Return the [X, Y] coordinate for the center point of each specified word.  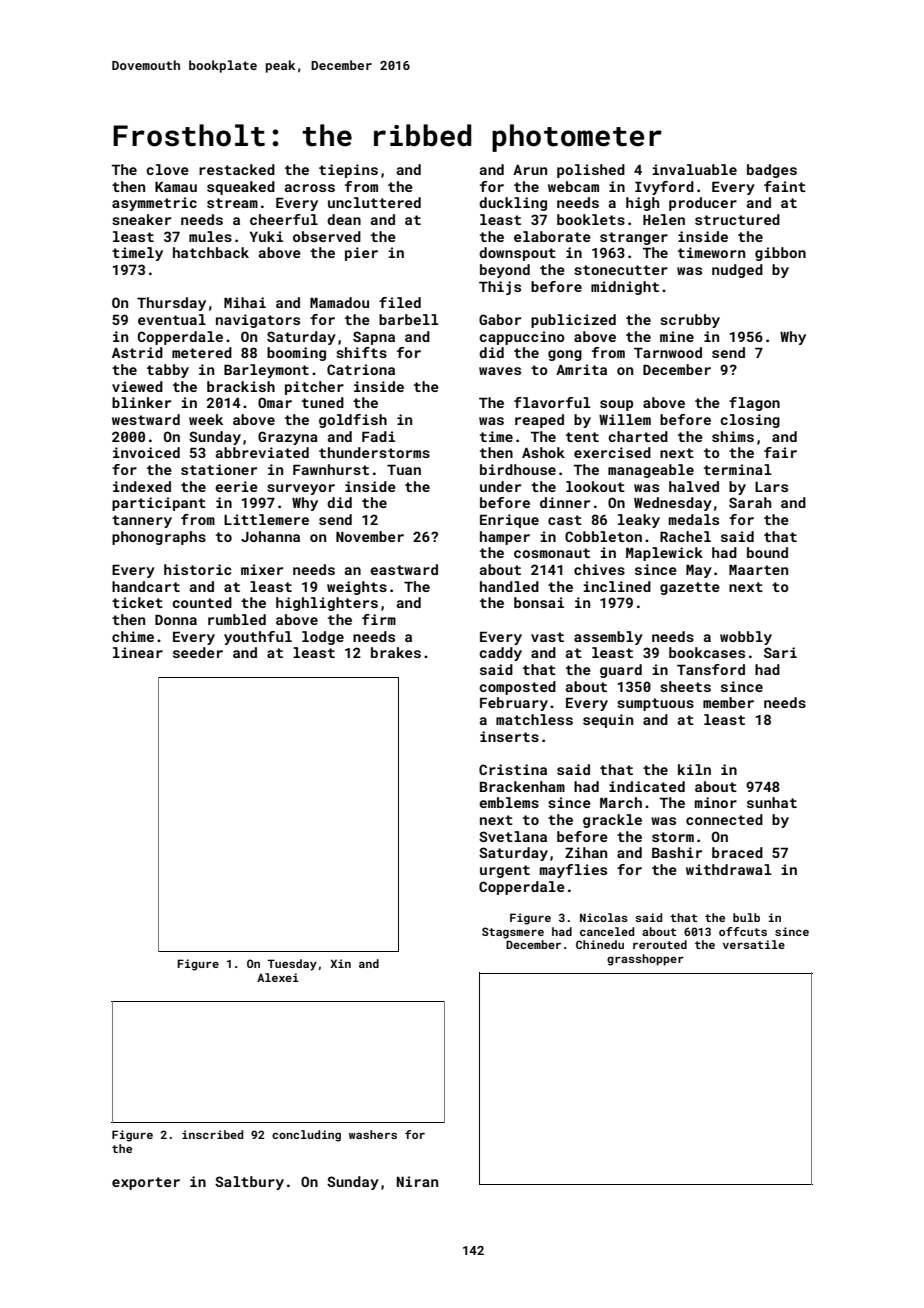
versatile [754, 944]
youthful [258, 638]
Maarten [758, 570]
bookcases [707, 652]
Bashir [677, 852]
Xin [340, 963]
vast [547, 637]
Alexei [278, 977]
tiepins [348, 171]
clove [167, 169]
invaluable [694, 169]
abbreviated [262, 452]
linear [138, 652]
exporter [146, 1183]
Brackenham [522, 786]
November [370, 536]
